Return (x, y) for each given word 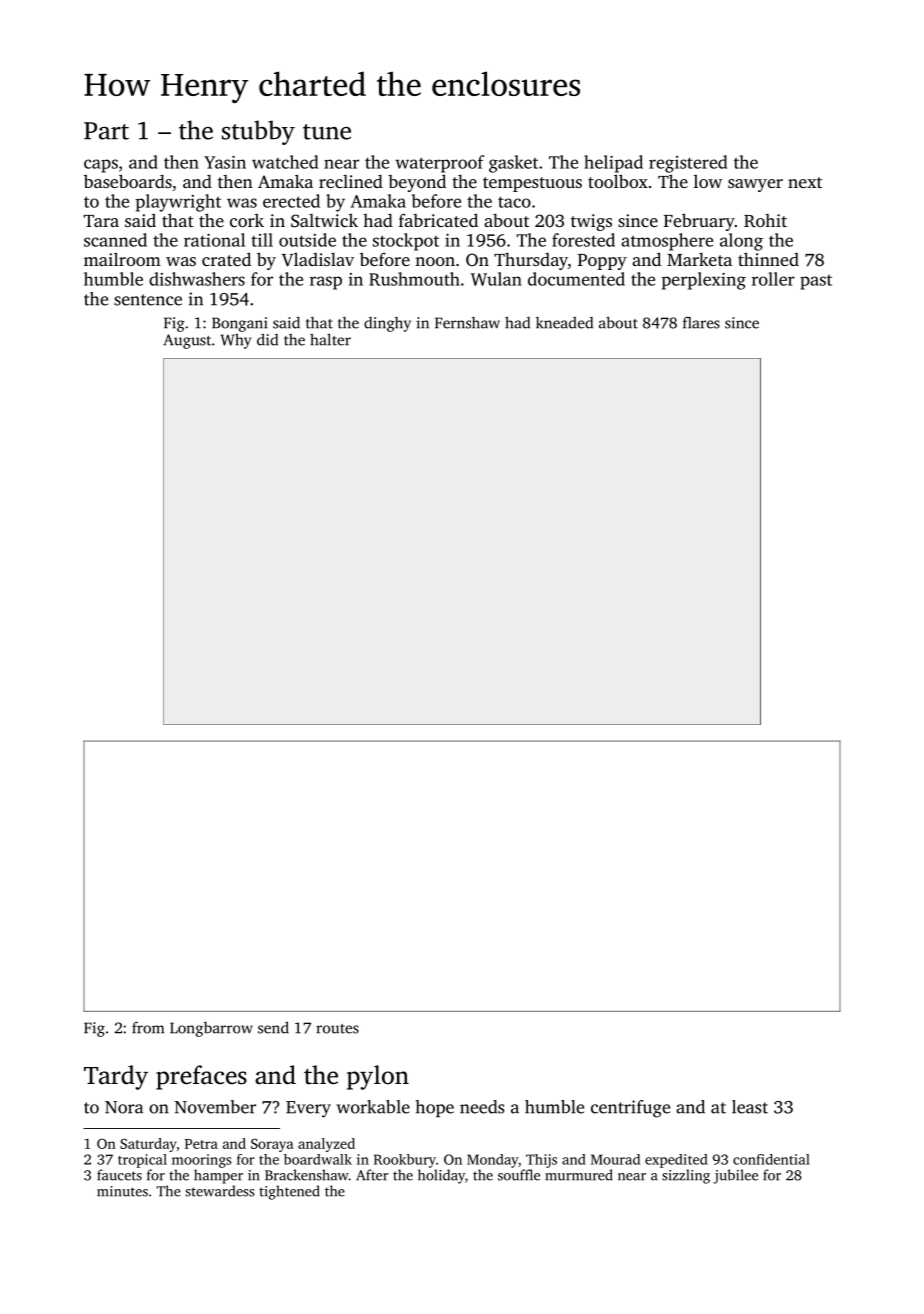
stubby (258, 132)
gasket (513, 164)
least (750, 1107)
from (148, 1027)
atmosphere (667, 242)
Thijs (541, 1161)
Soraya (272, 1145)
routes (337, 1029)
